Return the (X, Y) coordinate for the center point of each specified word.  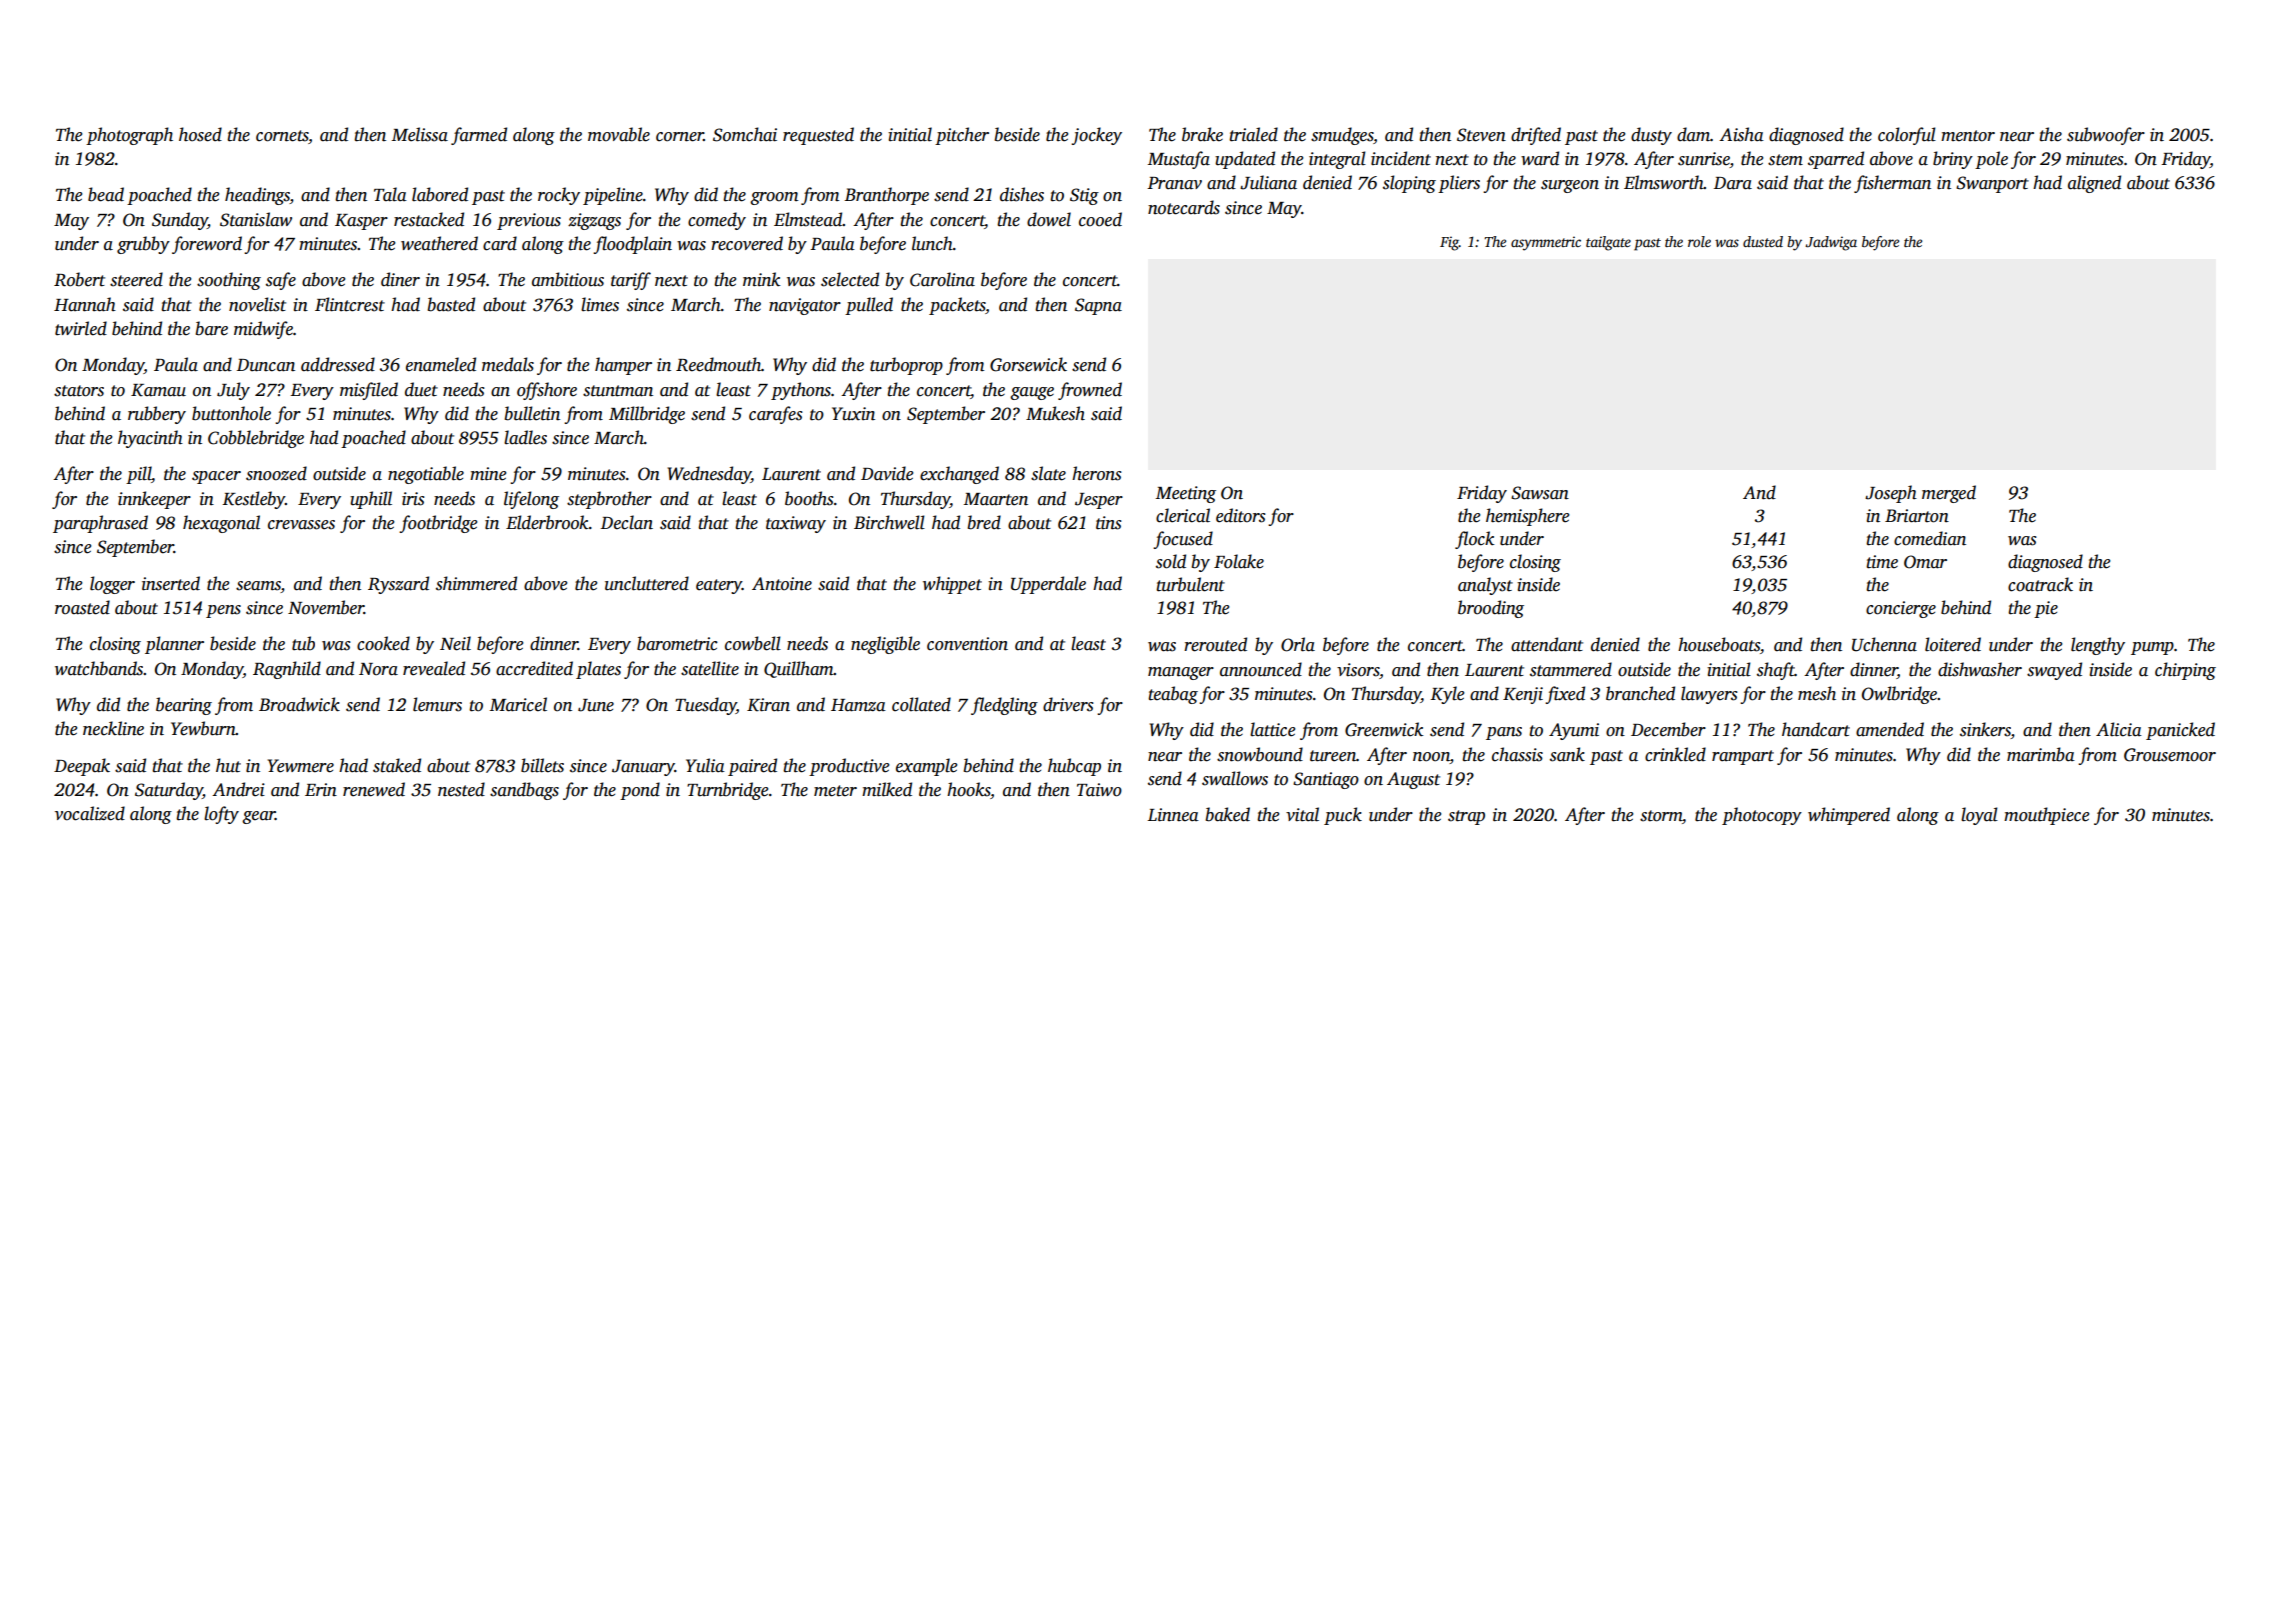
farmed (479, 136)
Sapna (1098, 306)
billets (542, 765)
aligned (2094, 184)
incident (1401, 158)
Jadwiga (1831, 243)
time (1882, 562)
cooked (383, 643)
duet (421, 389)
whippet (952, 585)
